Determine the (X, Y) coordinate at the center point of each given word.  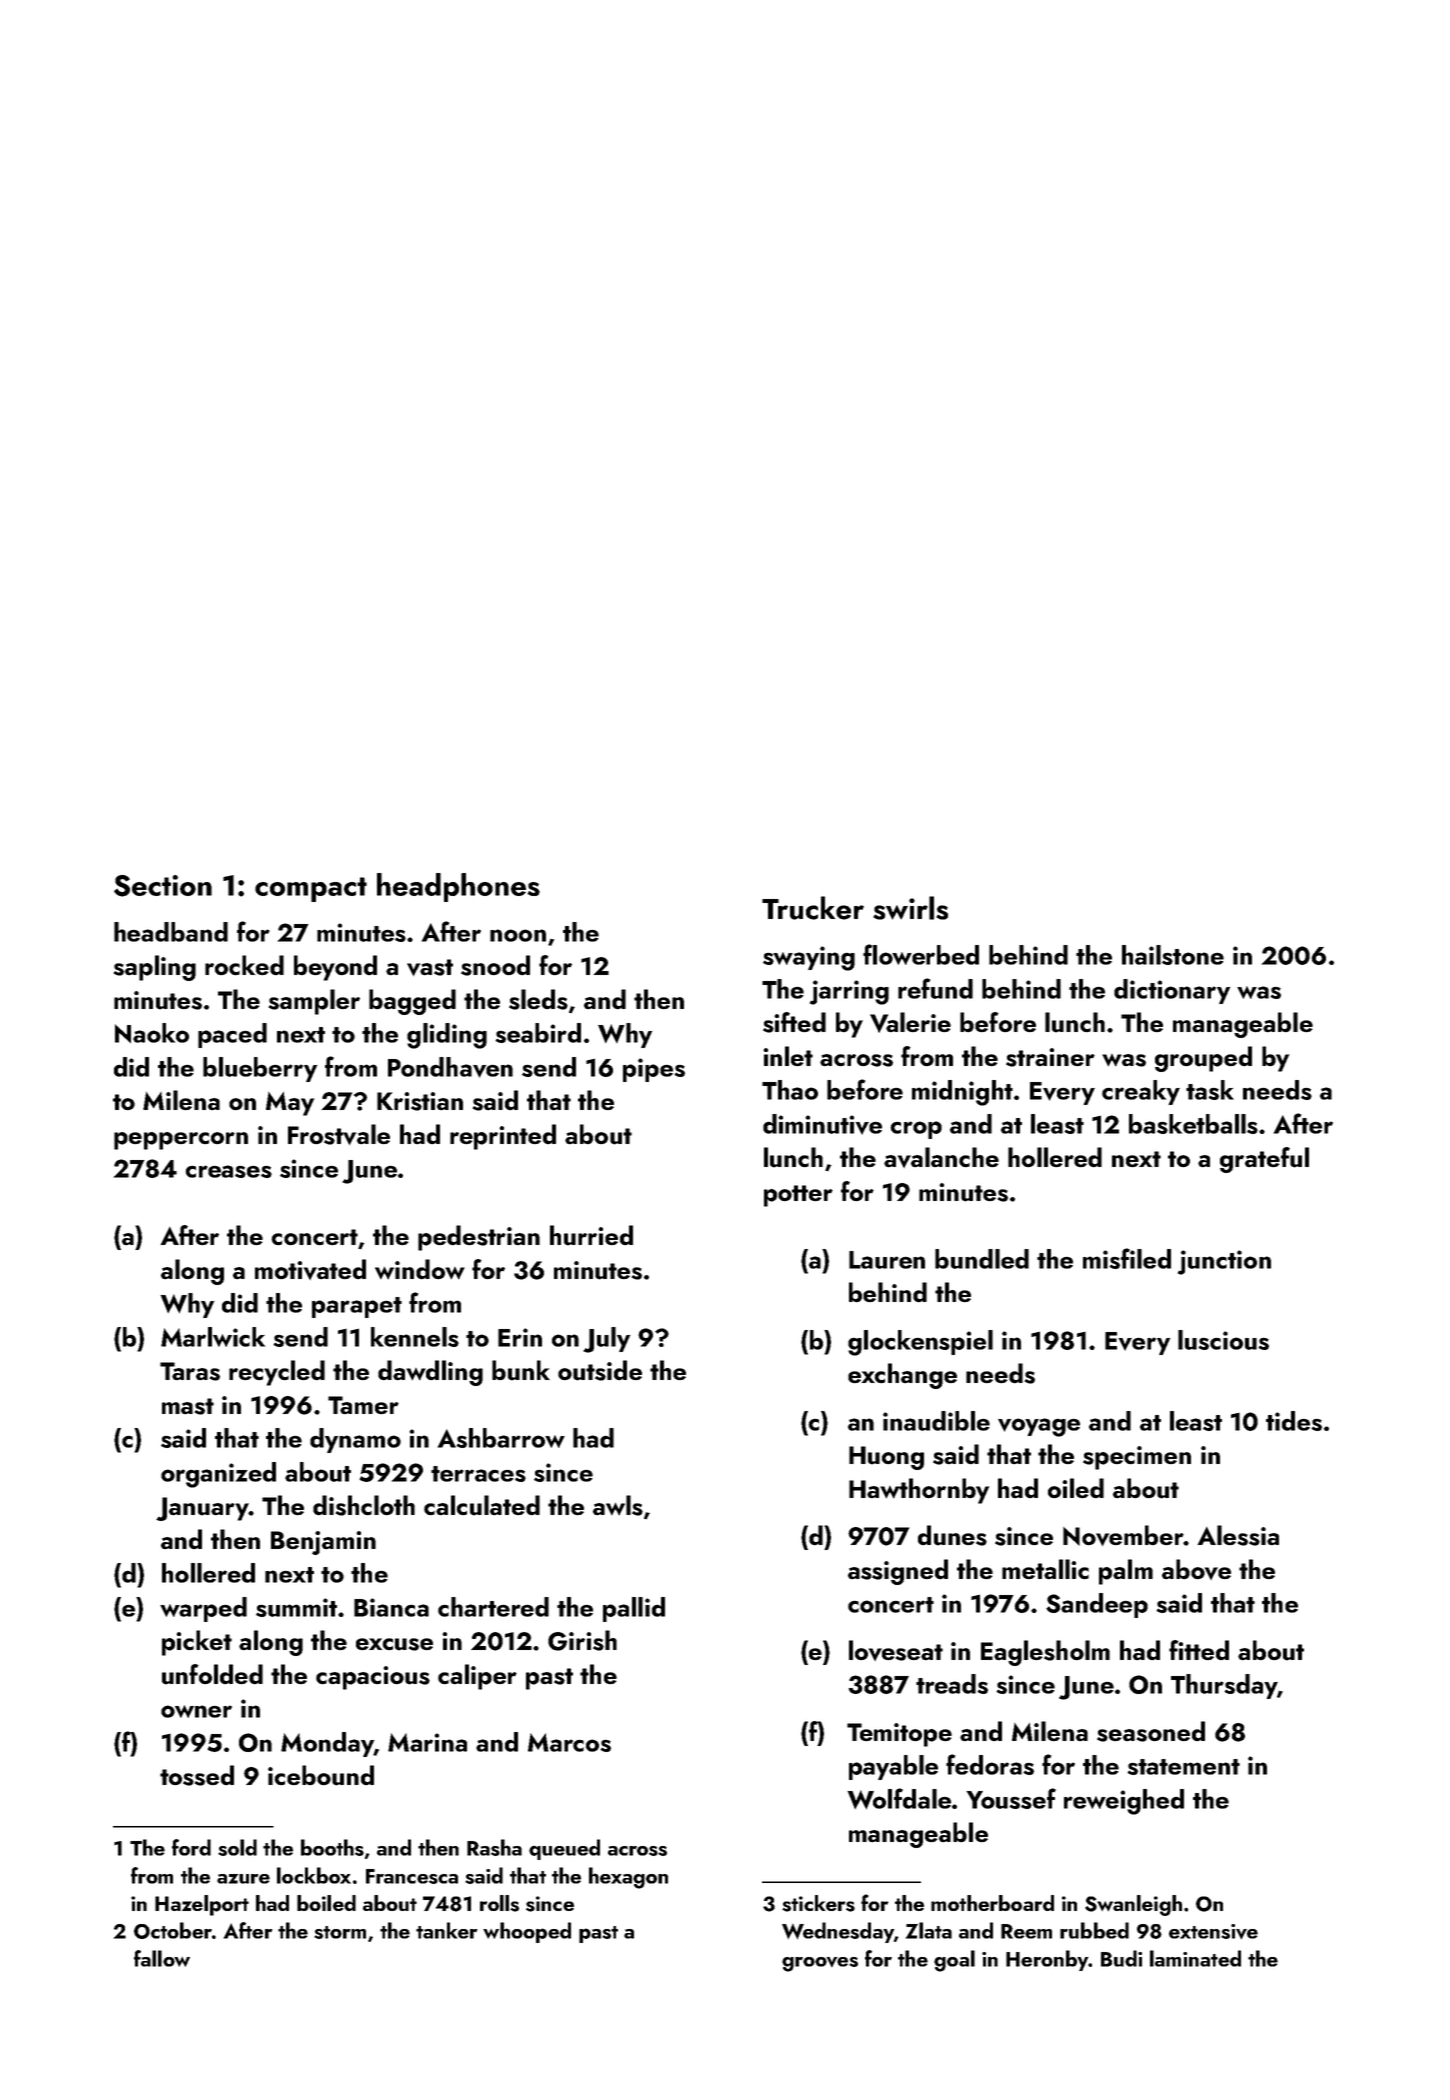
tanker (447, 1930)
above (1196, 1569)
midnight (962, 1093)
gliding (447, 1036)
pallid (634, 1609)
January (202, 1509)
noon (518, 935)
